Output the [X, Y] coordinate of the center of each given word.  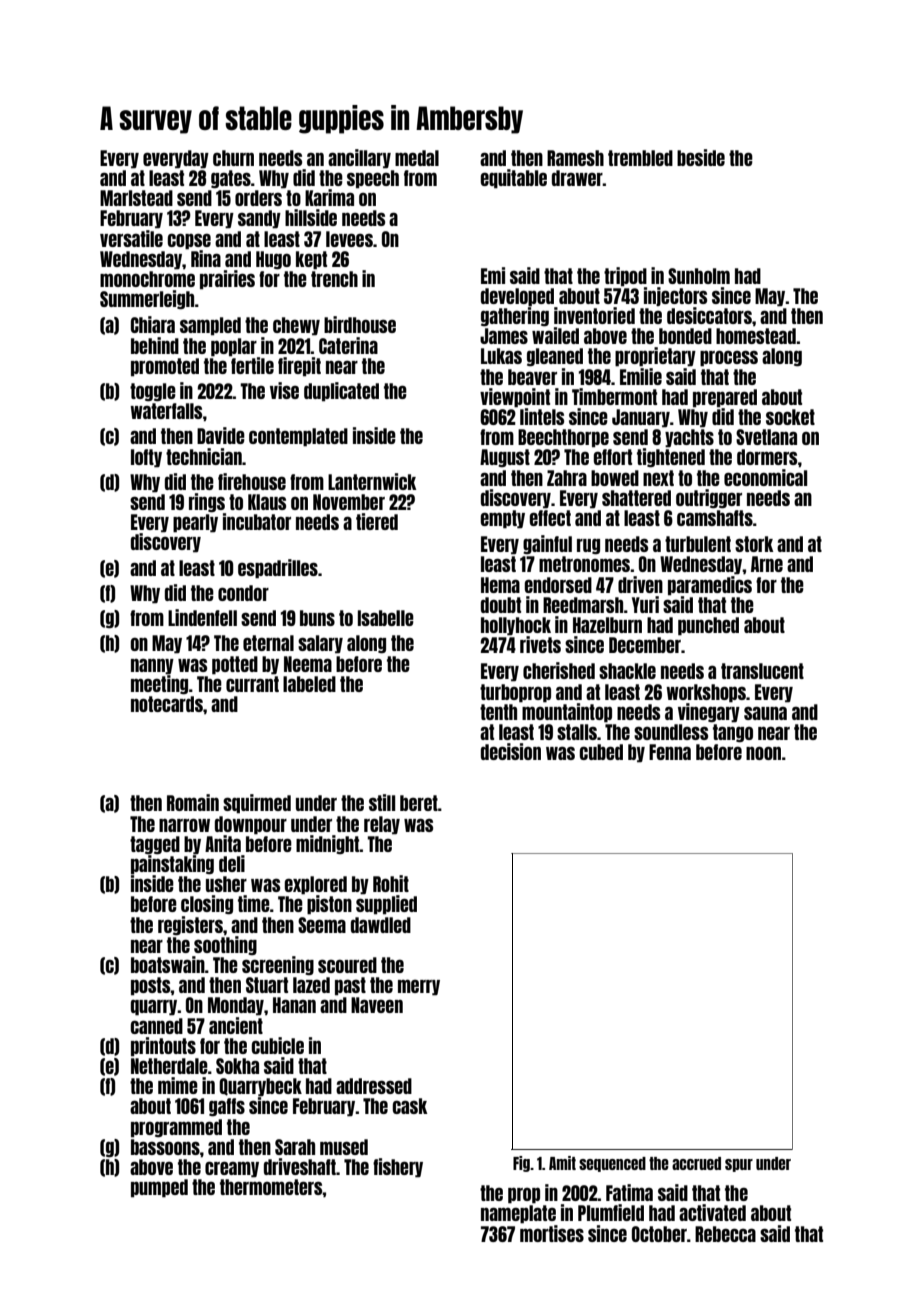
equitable [513, 179]
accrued [696, 1163]
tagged [155, 845]
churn [233, 158]
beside [701, 157]
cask [409, 1106]
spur [739, 1165]
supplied [386, 905]
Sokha [237, 1066]
